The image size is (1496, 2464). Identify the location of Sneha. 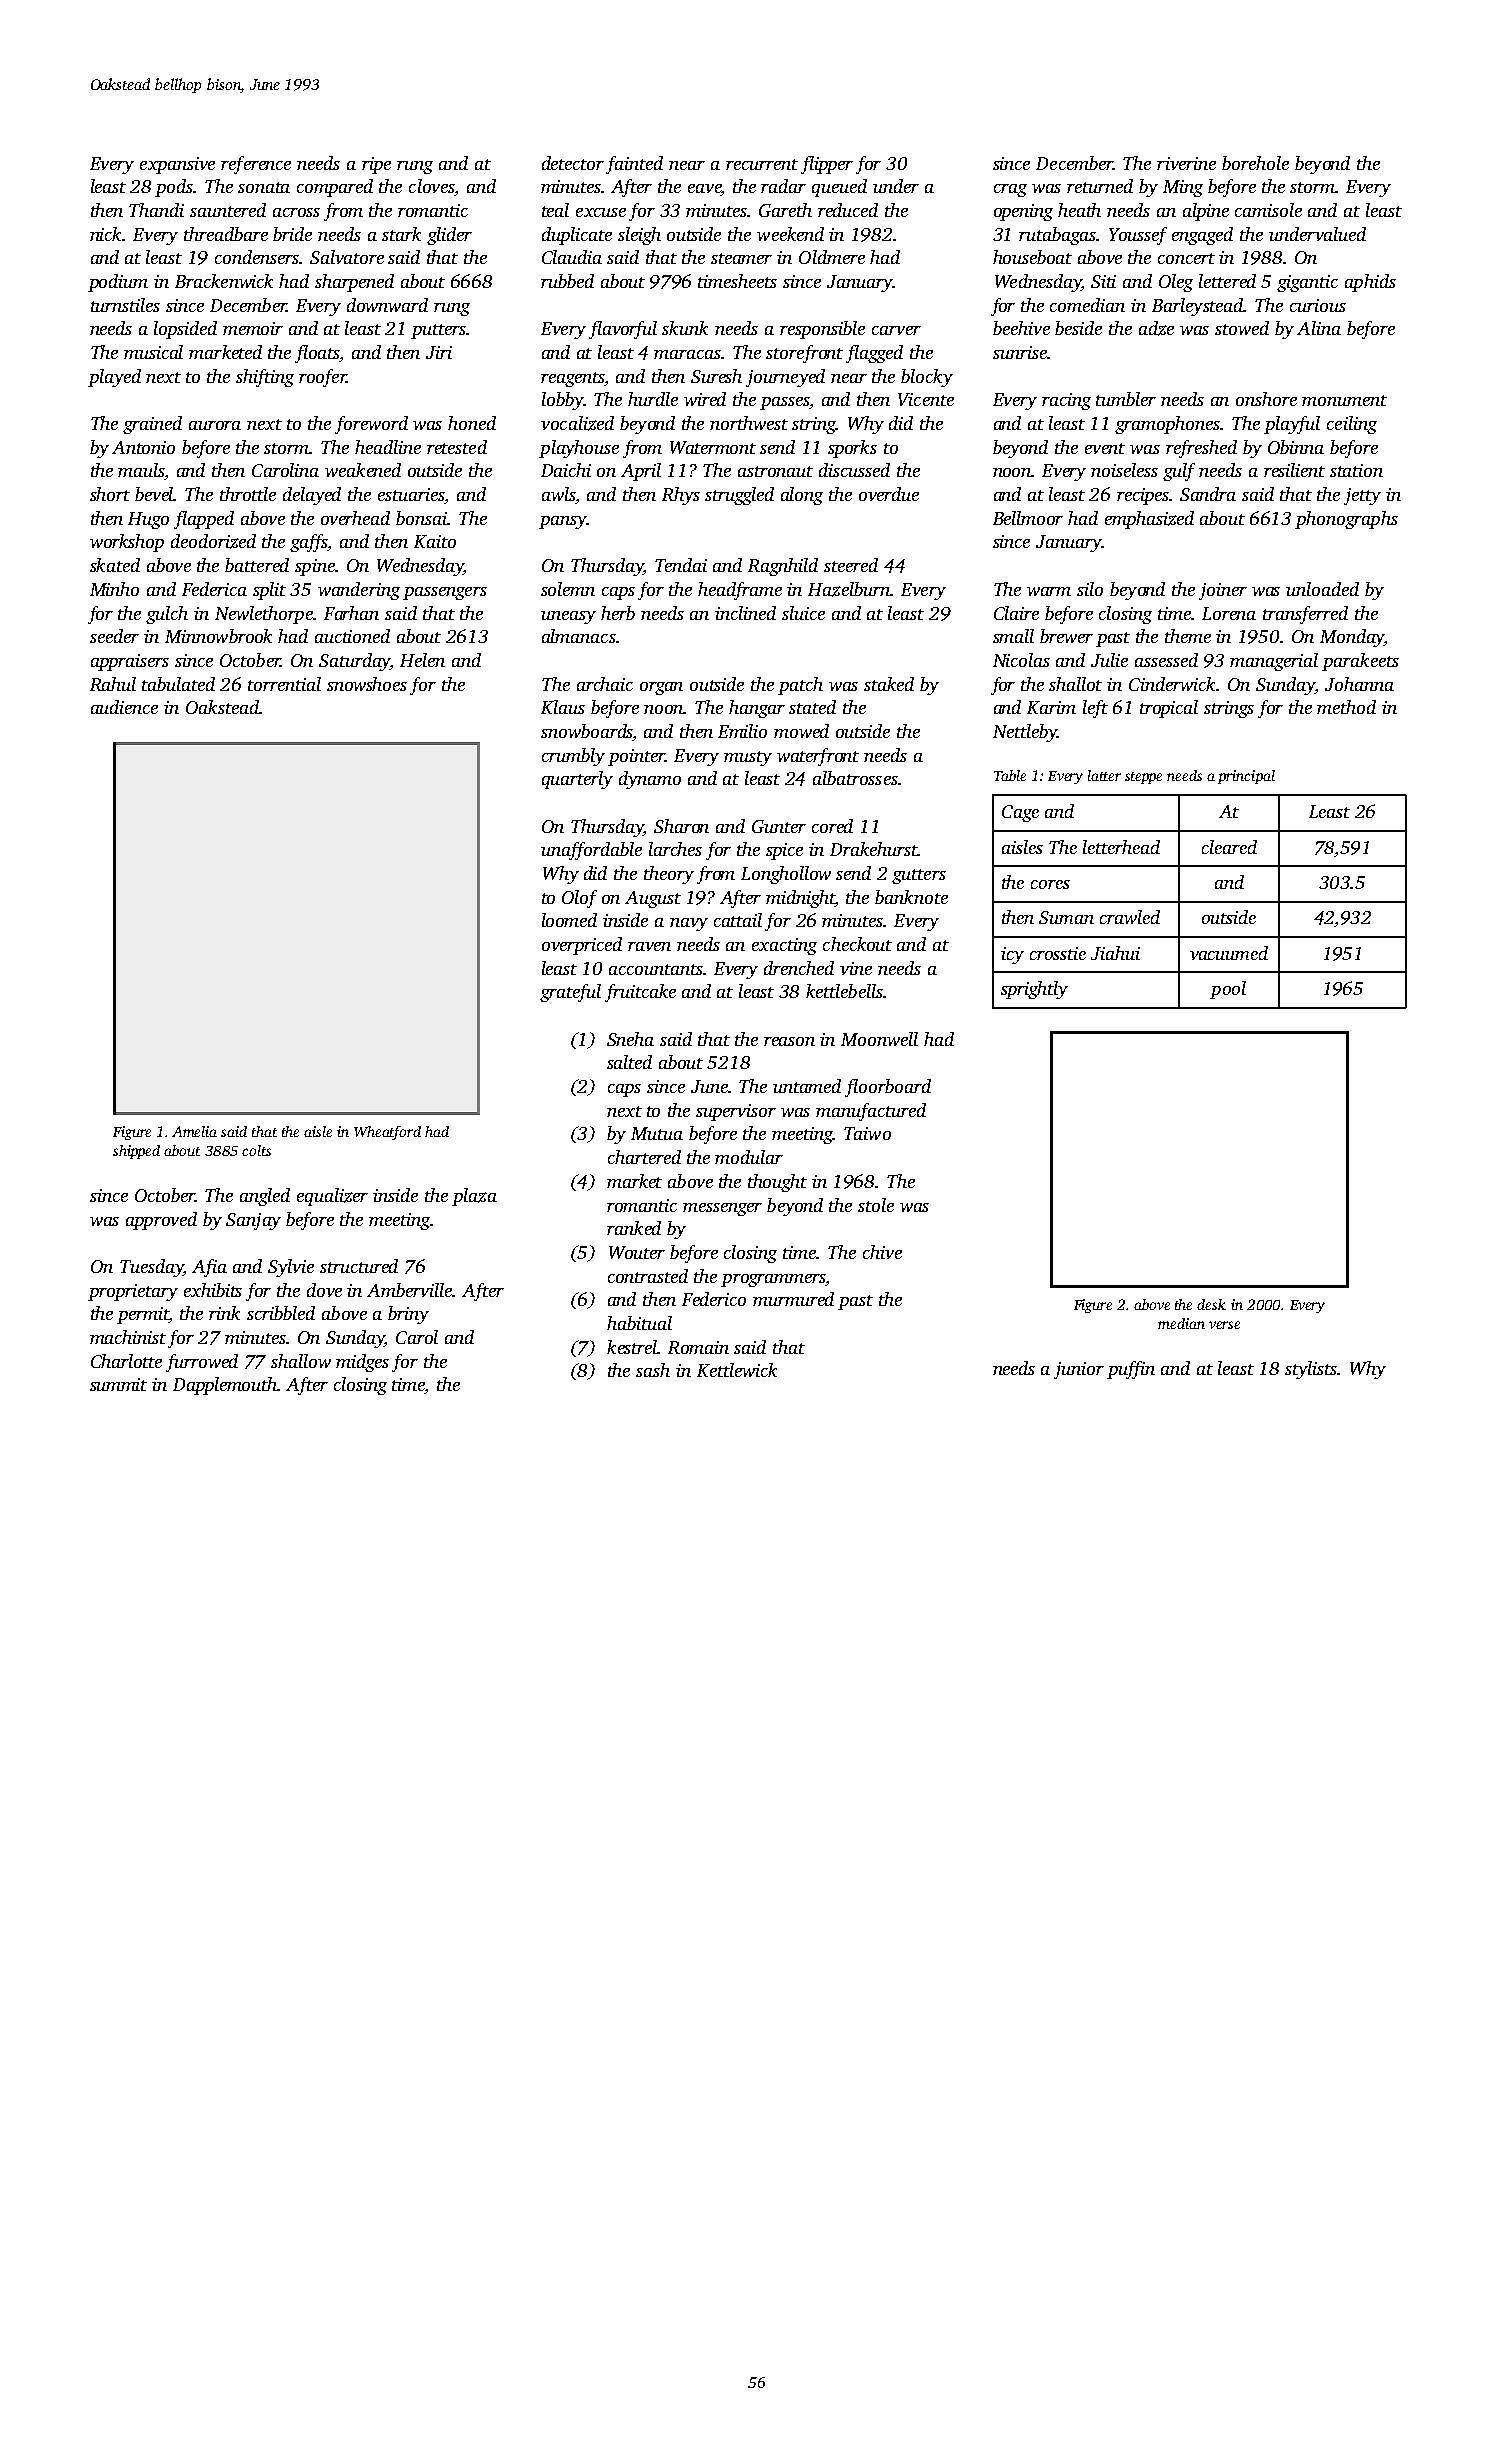
(630, 1039).
